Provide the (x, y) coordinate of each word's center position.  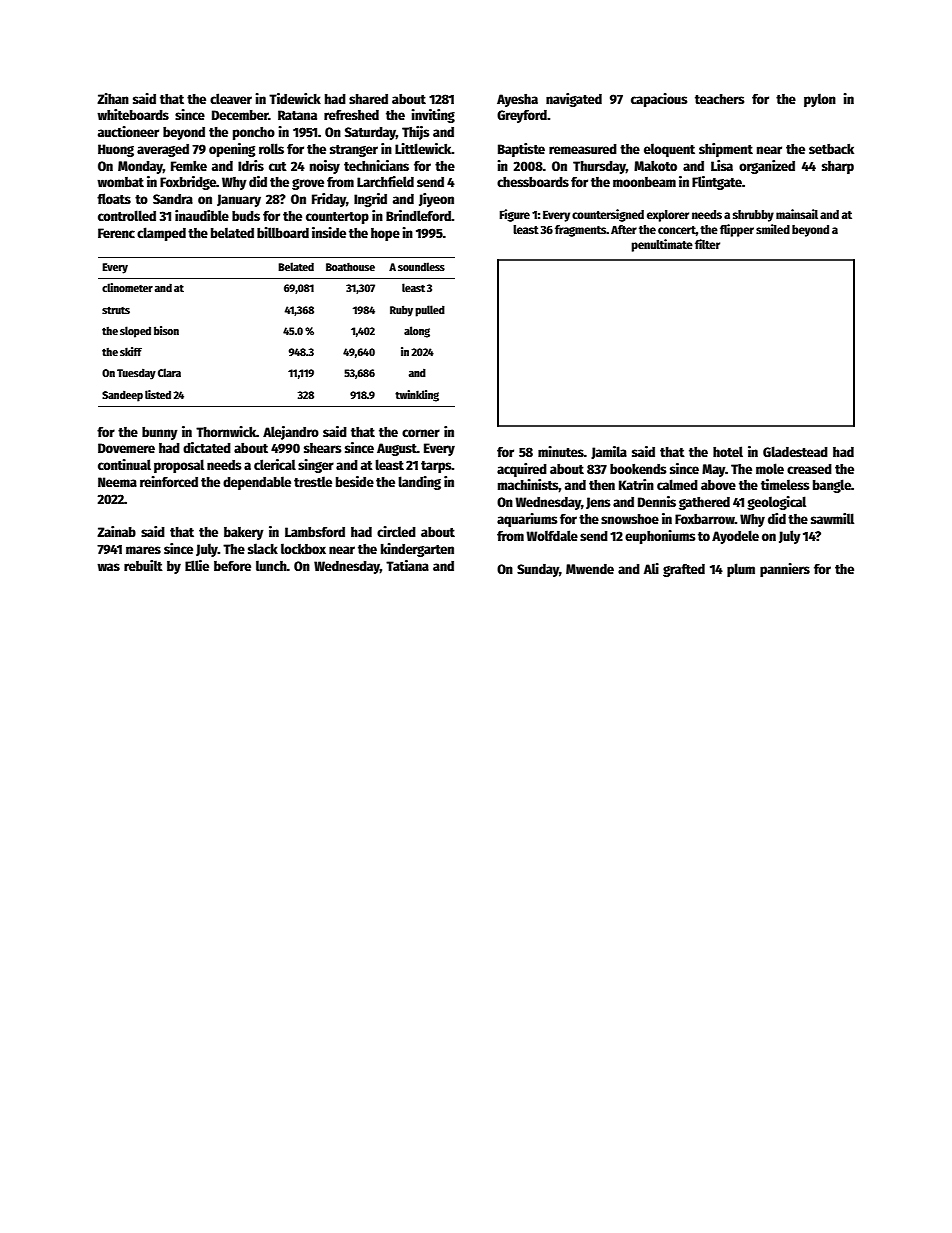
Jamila (609, 452)
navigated (574, 100)
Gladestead (795, 451)
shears (323, 448)
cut (278, 166)
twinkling (417, 396)
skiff (131, 351)
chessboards (533, 182)
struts (116, 310)
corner (421, 433)
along (417, 332)
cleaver (231, 98)
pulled (430, 311)
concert (677, 230)
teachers (720, 99)
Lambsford (315, 532)
